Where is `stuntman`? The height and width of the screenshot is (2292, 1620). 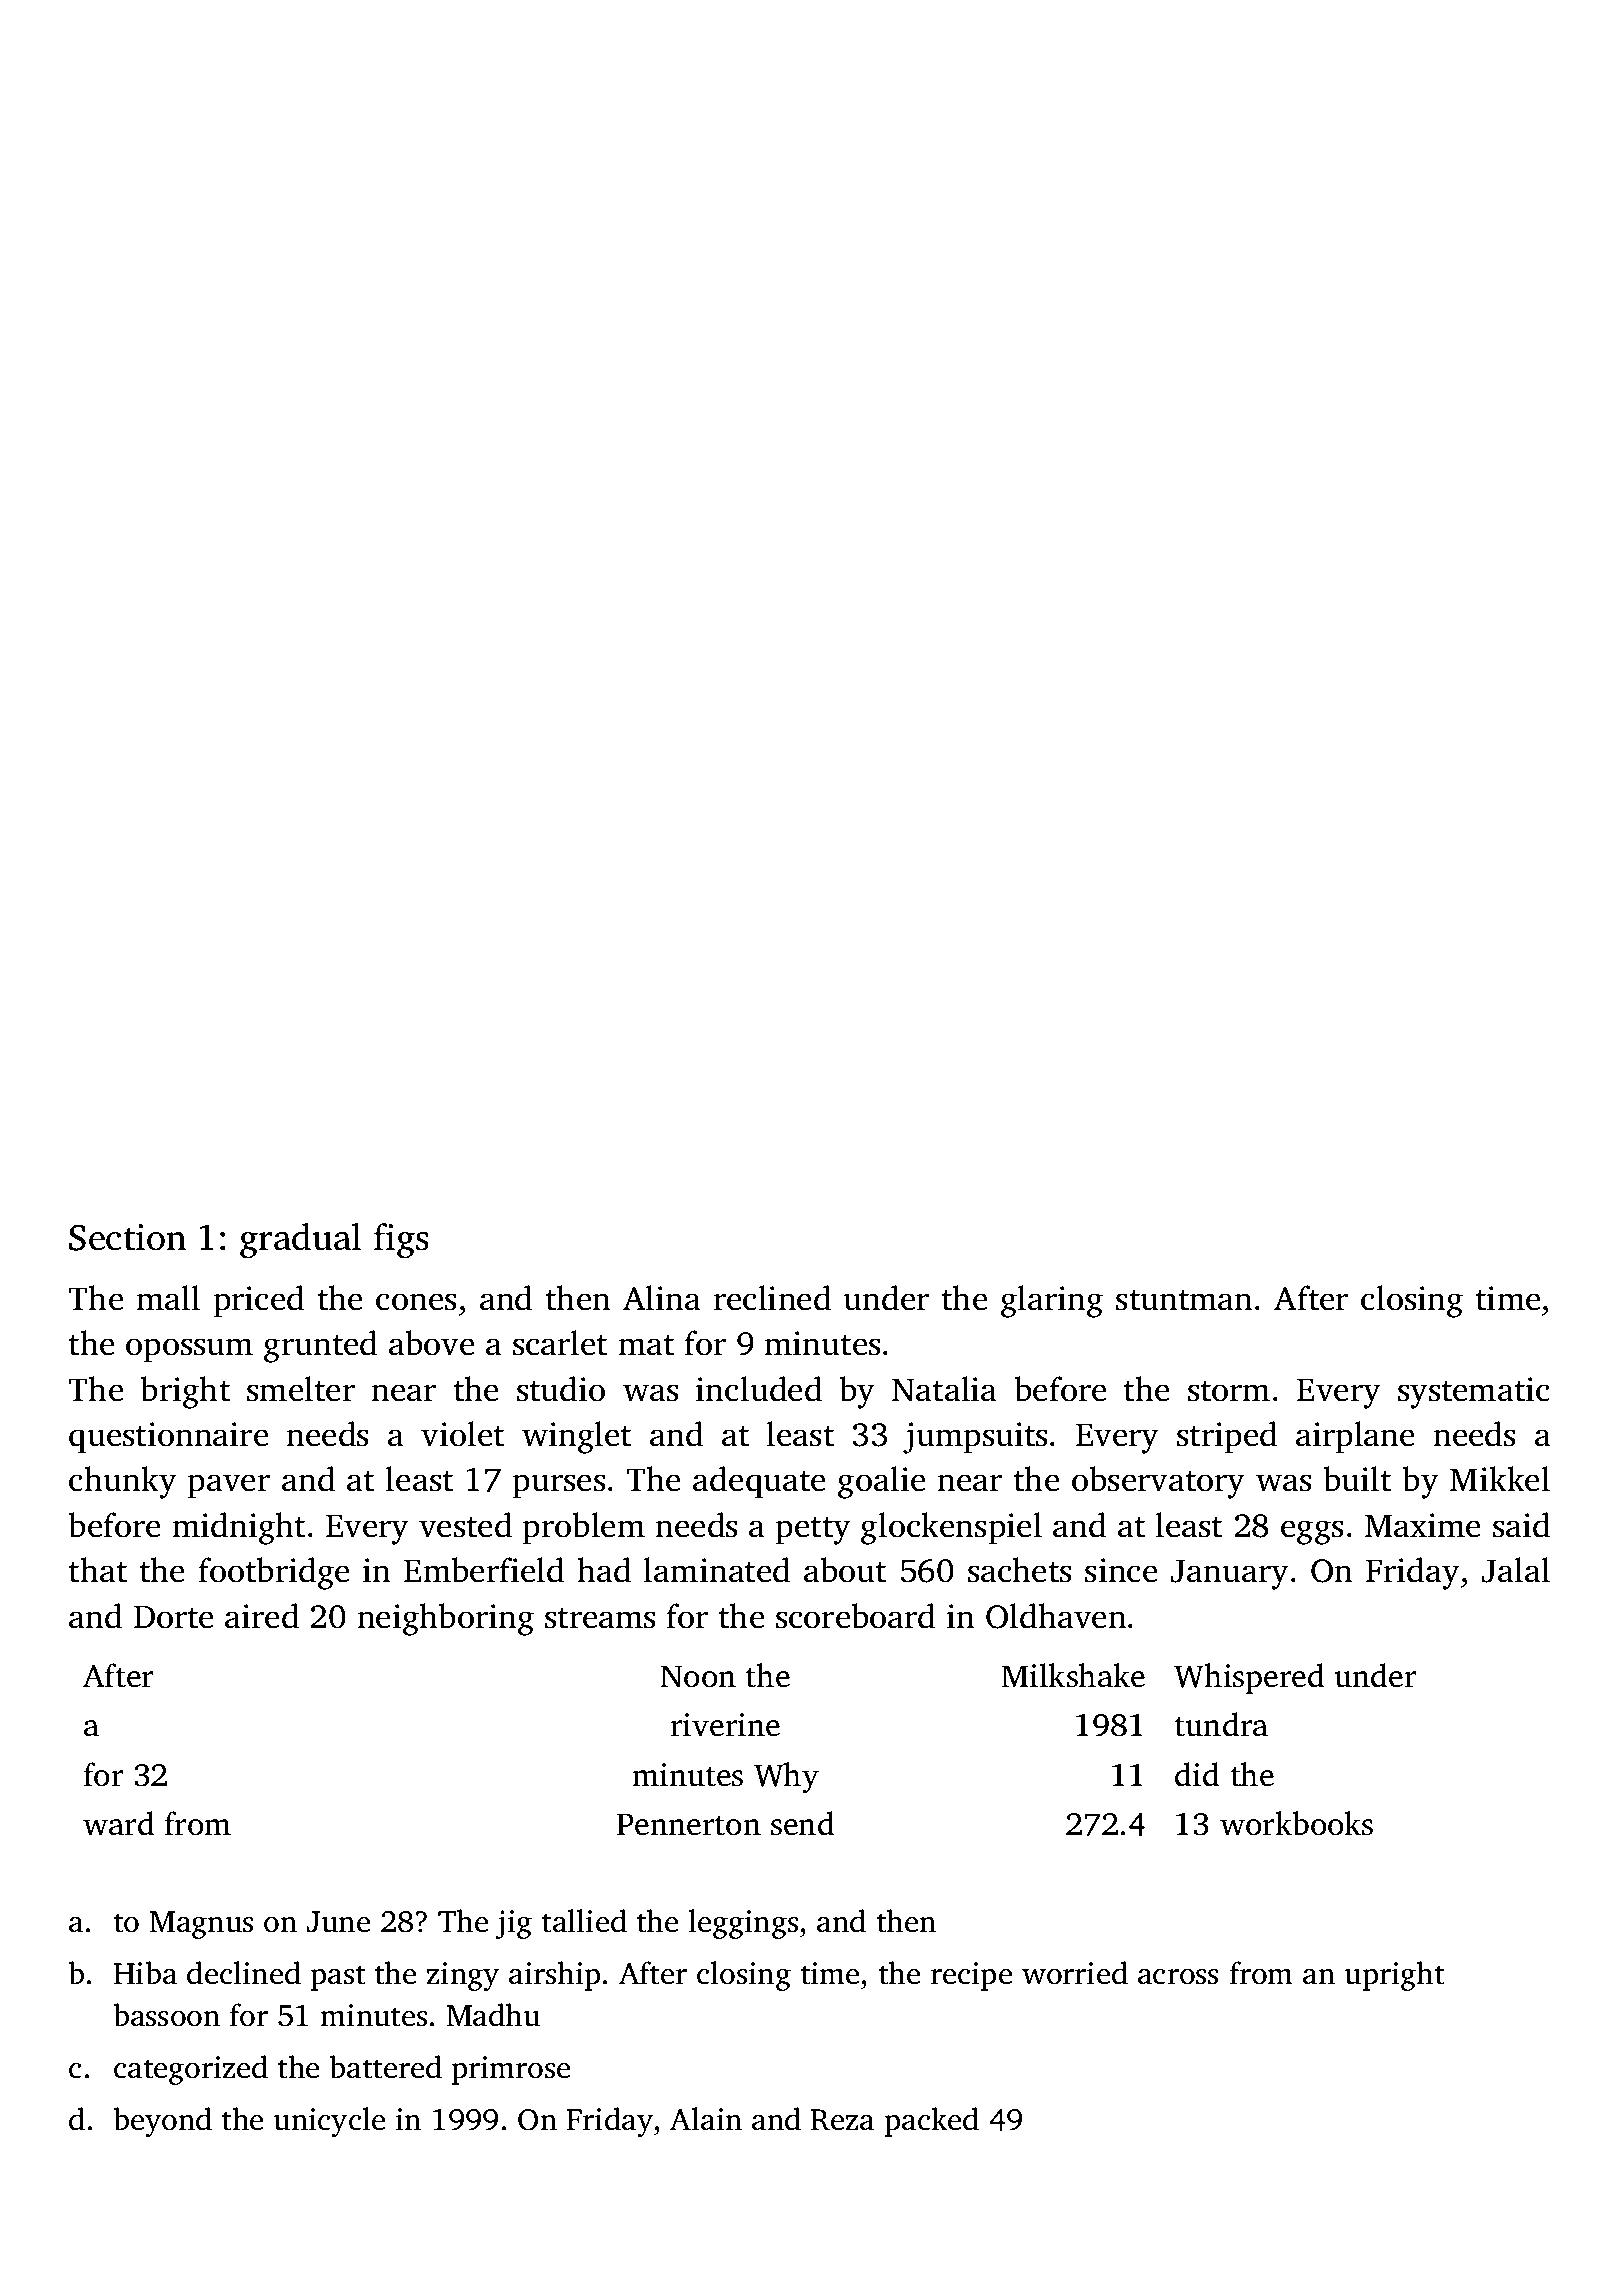 stuntman is located at coordinates (1184, 1300).
